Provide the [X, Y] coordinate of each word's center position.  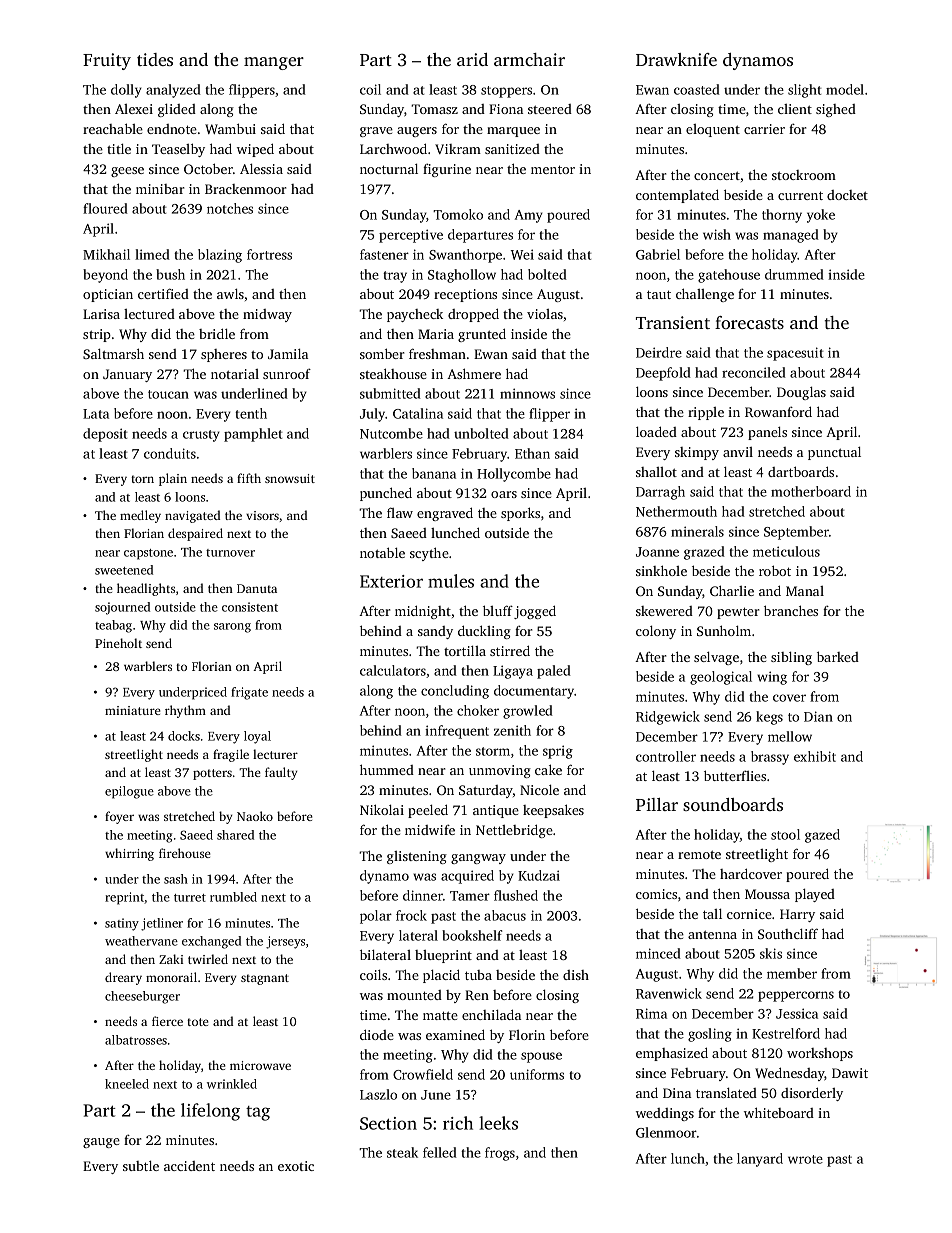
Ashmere [474, 373]
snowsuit [290, 478]
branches [791, 610]
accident [189, 1166]
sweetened [124, 570]
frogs [500, 1154]
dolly [126, 91]
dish [576, 975]
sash [176, 879]
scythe [429, 554]
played [815, 895]
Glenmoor [666, 1132]
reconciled [754, 372]
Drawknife [676, 59]
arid [472, 59]
